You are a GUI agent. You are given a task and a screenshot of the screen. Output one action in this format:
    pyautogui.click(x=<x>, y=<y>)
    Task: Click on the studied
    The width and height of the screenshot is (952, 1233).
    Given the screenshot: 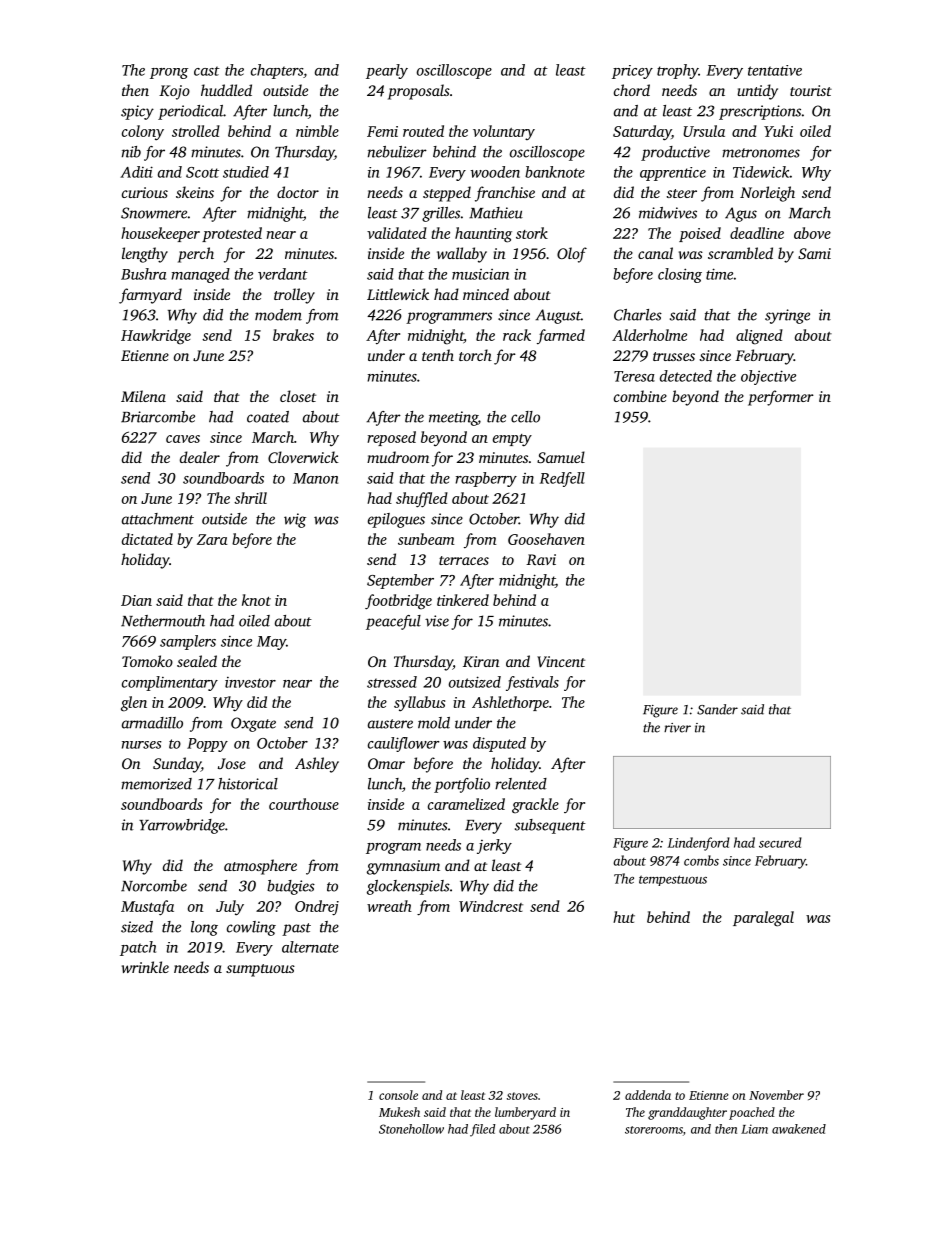 What is the action you would take?
    pyautogui.click(x=246, y=172)
